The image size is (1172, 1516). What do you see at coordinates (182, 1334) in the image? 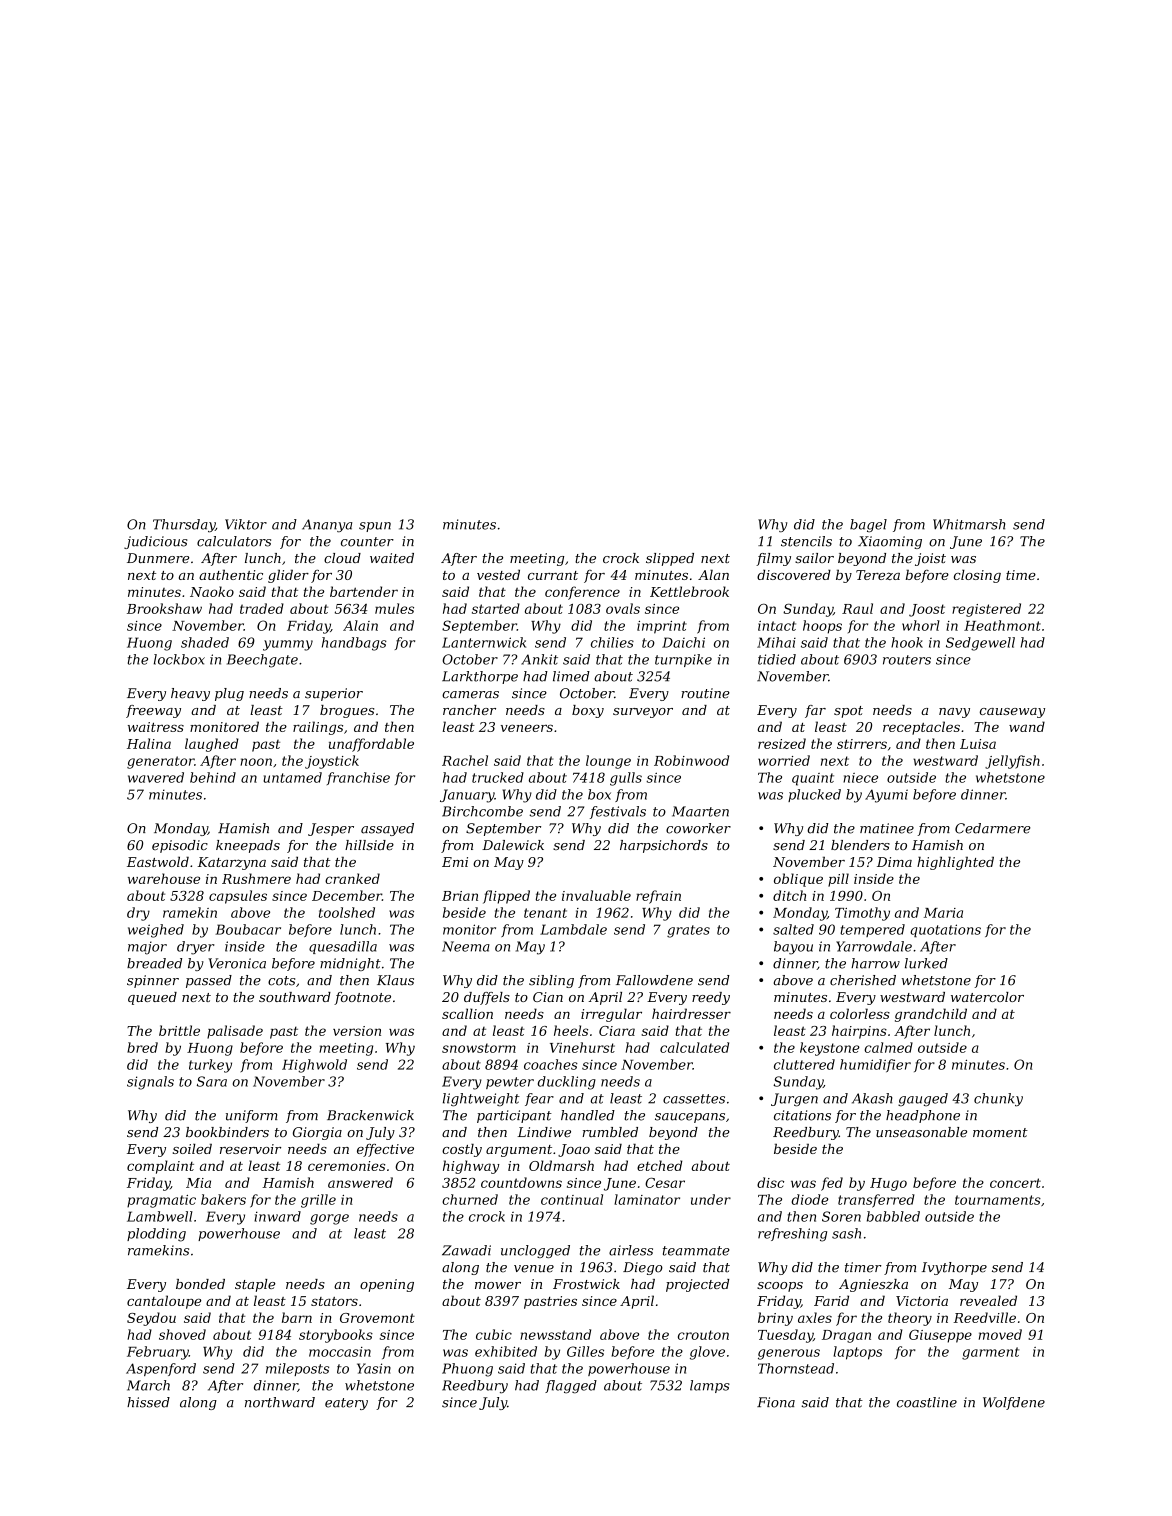
I see `shoved` at bounding box center [182, 1334].
